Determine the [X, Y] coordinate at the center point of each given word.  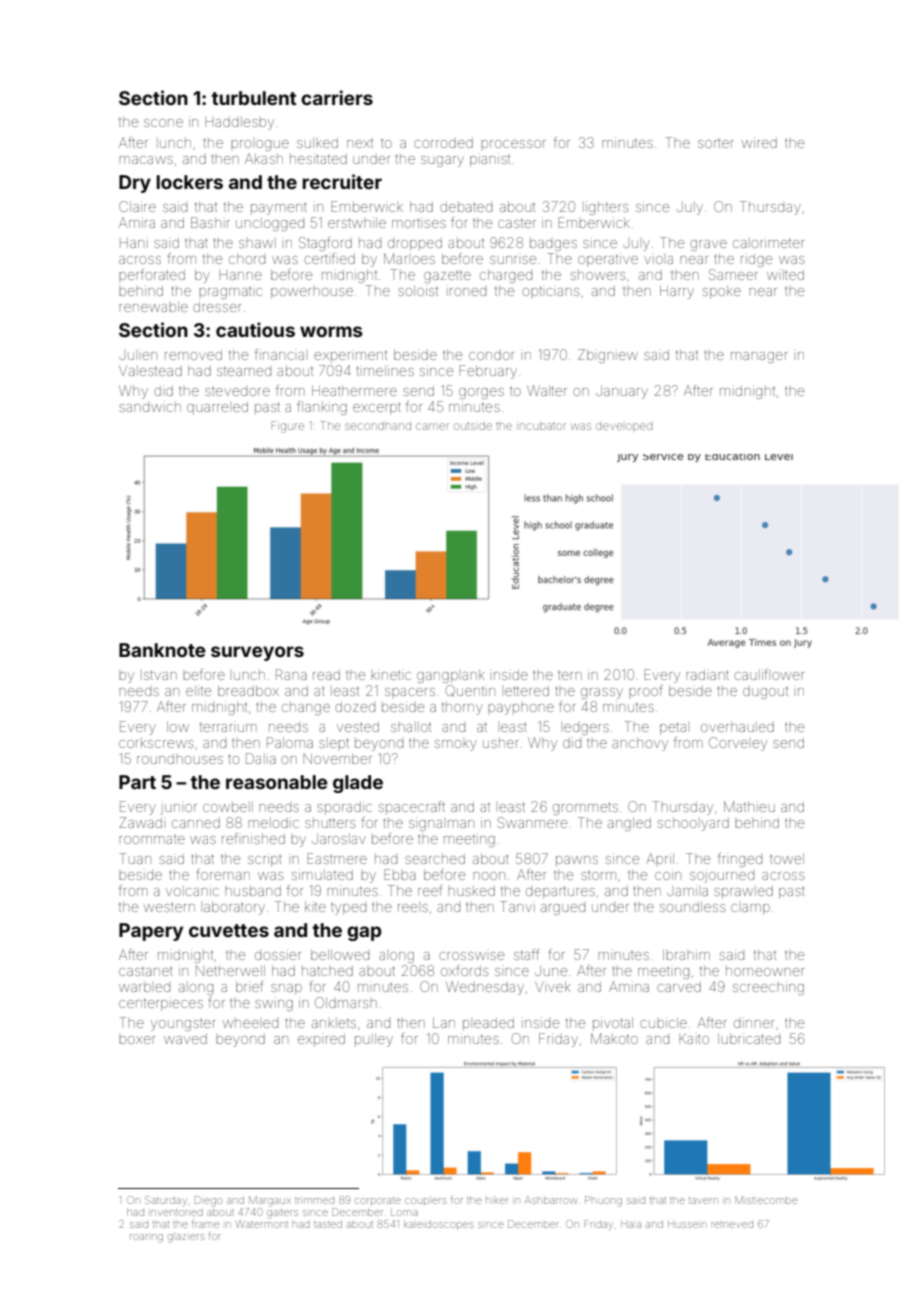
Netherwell [230, 970]
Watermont [262, 1224]
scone [163, 123]
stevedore [237, 391]
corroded [443, 143]
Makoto [614, 1038]
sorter [715, 143]
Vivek [553, 986]
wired [759, 142]
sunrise [513, 260]
